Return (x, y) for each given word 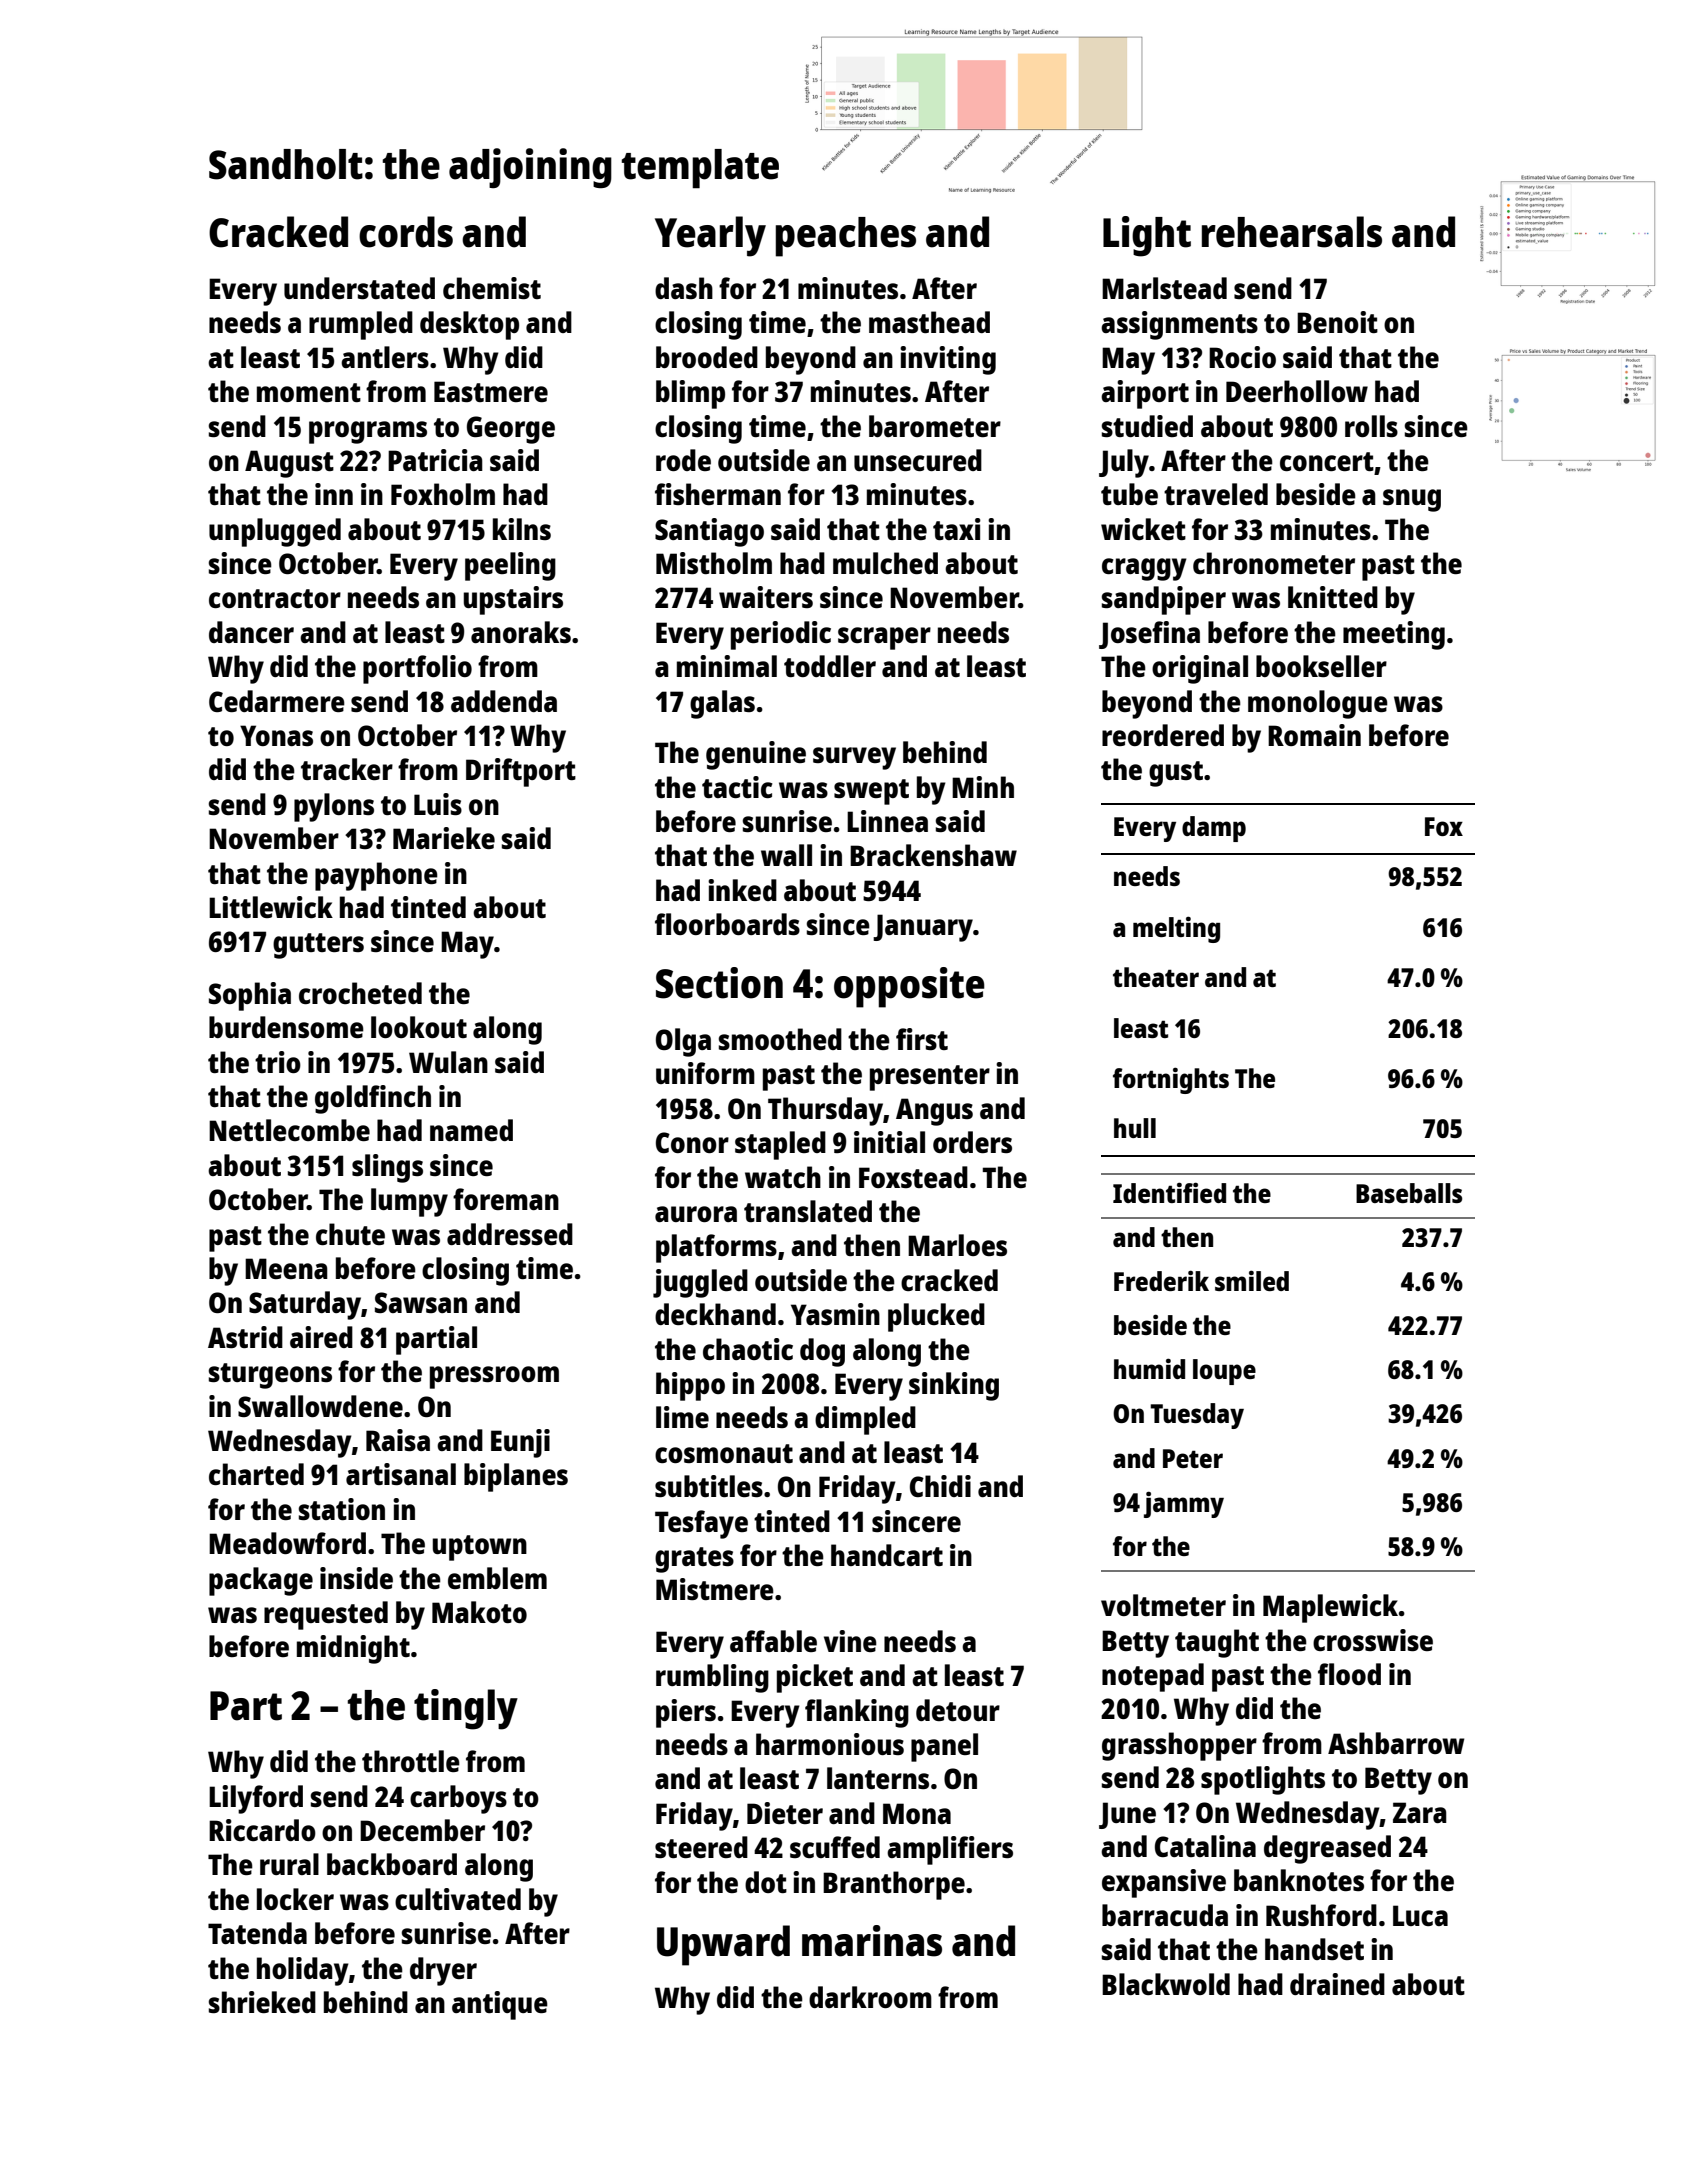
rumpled (361, 325)
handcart (887, 1555)
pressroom (494, 1377)
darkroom (870, 1997)
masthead (929, 322)
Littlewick (271, 907)
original (1200, 669)
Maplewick (1330, 1608)
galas (722, 704)
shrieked (262, 2002)
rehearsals (1292, 232)
